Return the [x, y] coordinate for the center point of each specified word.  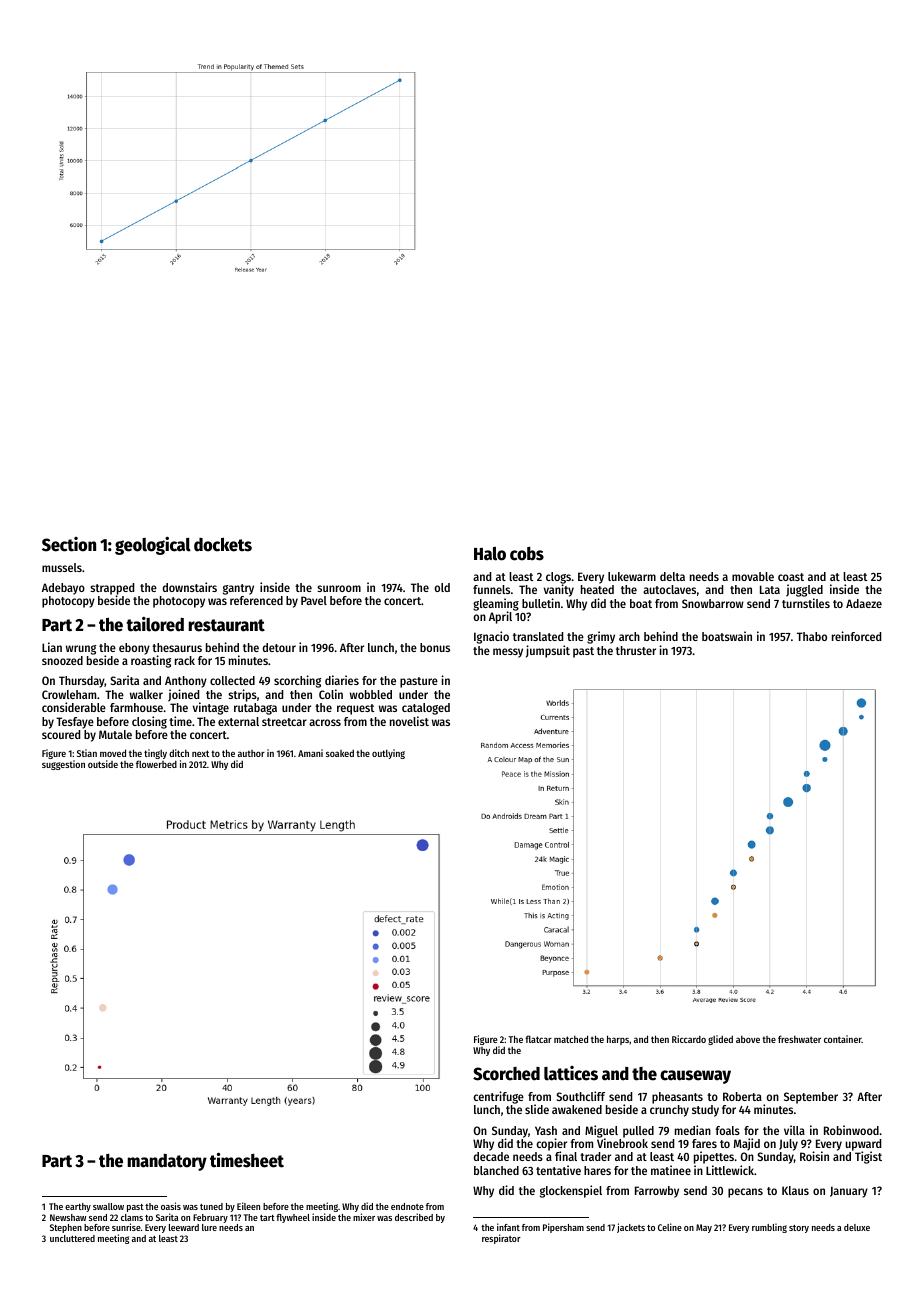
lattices [571, 1073]
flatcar [538, 1039]
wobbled [371, 694]
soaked [340, 753]
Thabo [812, 636]
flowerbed [156, 764]
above [748, 1039]
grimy [601, 637]
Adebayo [63, 589]
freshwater [799, 1039]
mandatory [167, 1162]
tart [267, 1218]
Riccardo [689, 1039]
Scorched [506, 1074]
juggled [804, 590]
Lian [52, 647]
